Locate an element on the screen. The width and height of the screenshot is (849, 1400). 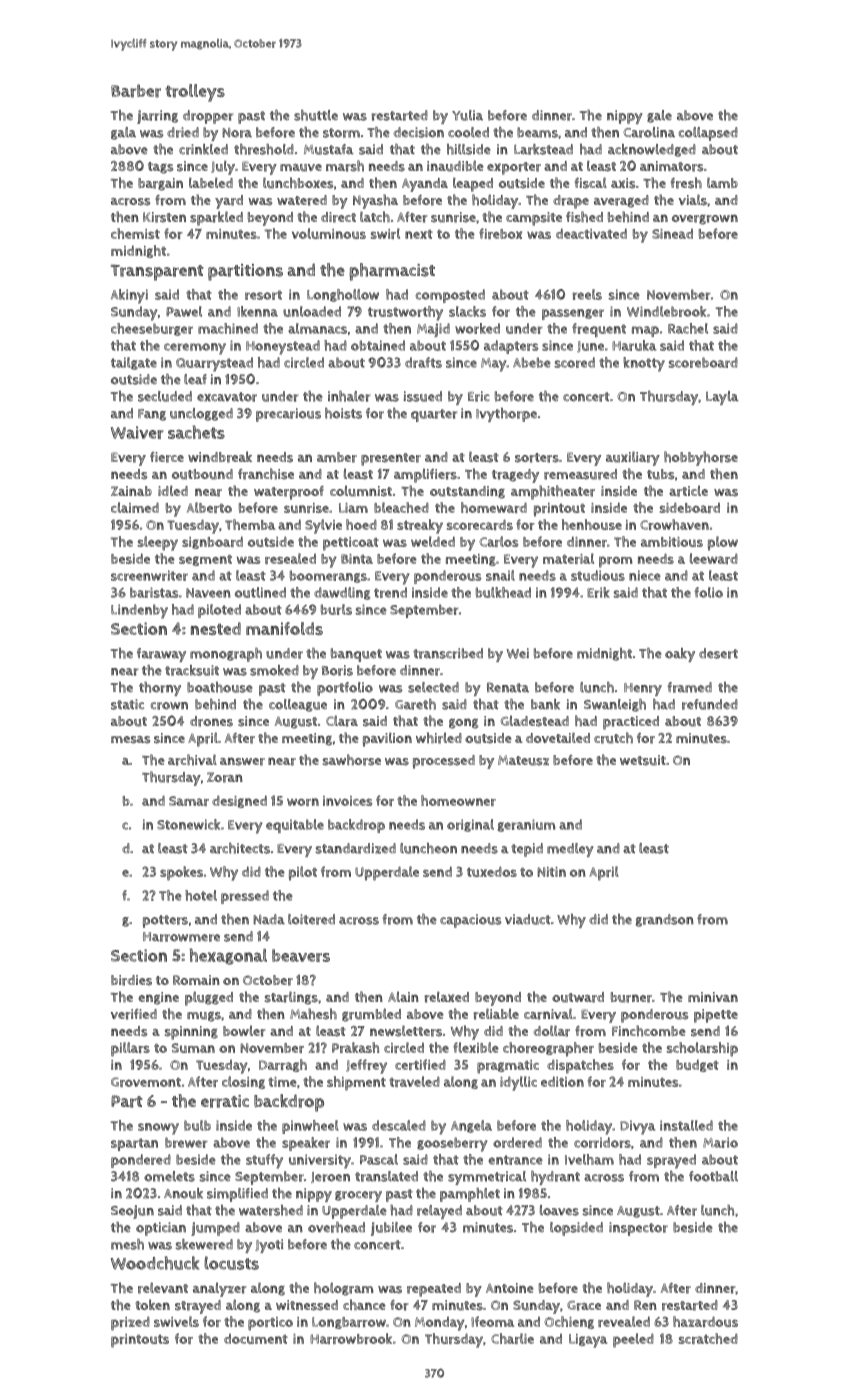
pamphlet is located at coordinates (470, 1195).
